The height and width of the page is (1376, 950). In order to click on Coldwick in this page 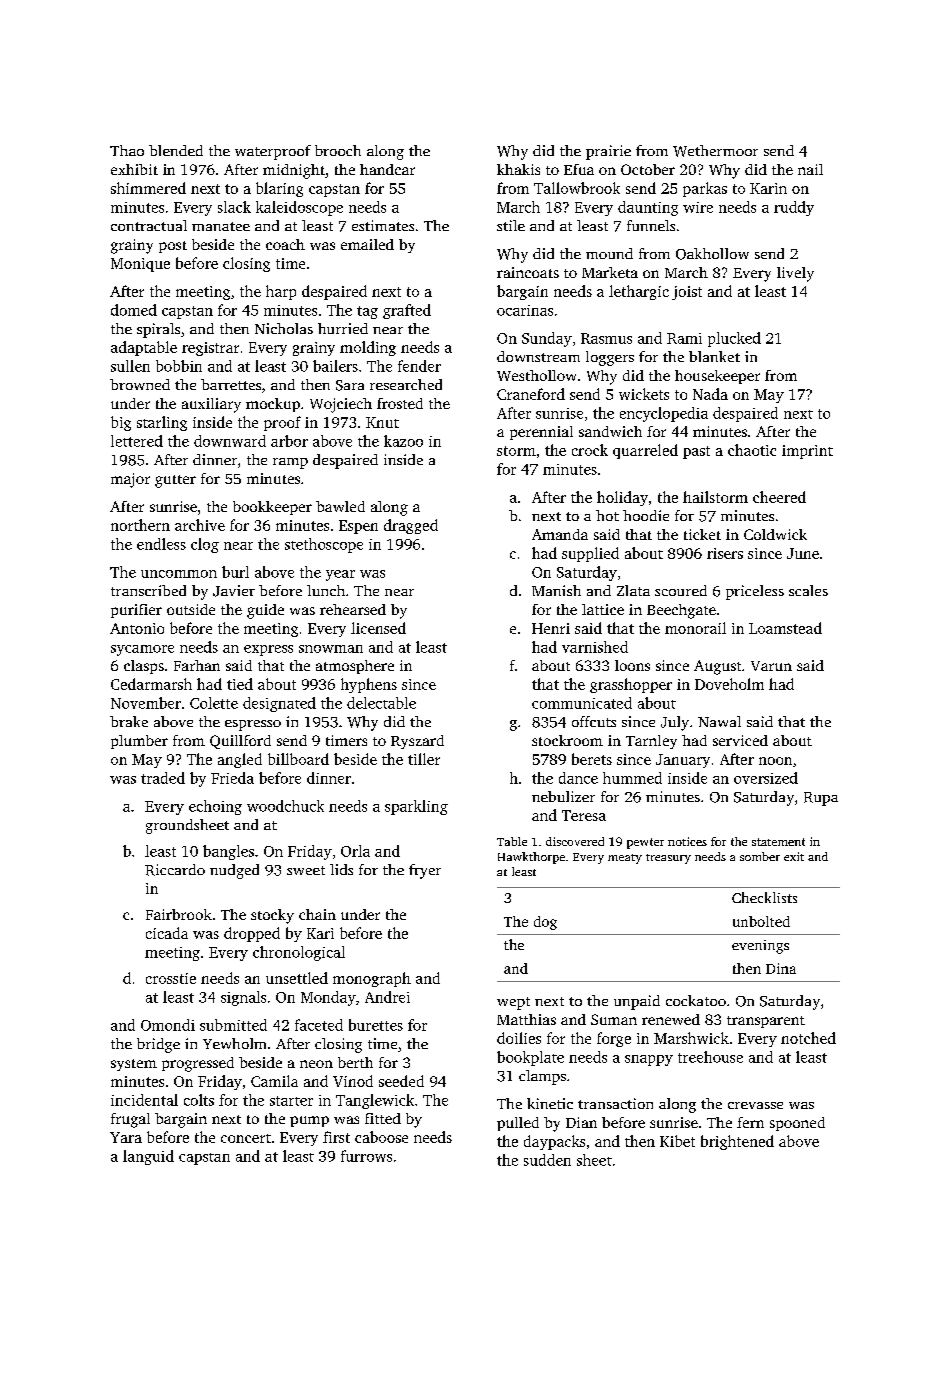, I will do `click(775, 534)`.
